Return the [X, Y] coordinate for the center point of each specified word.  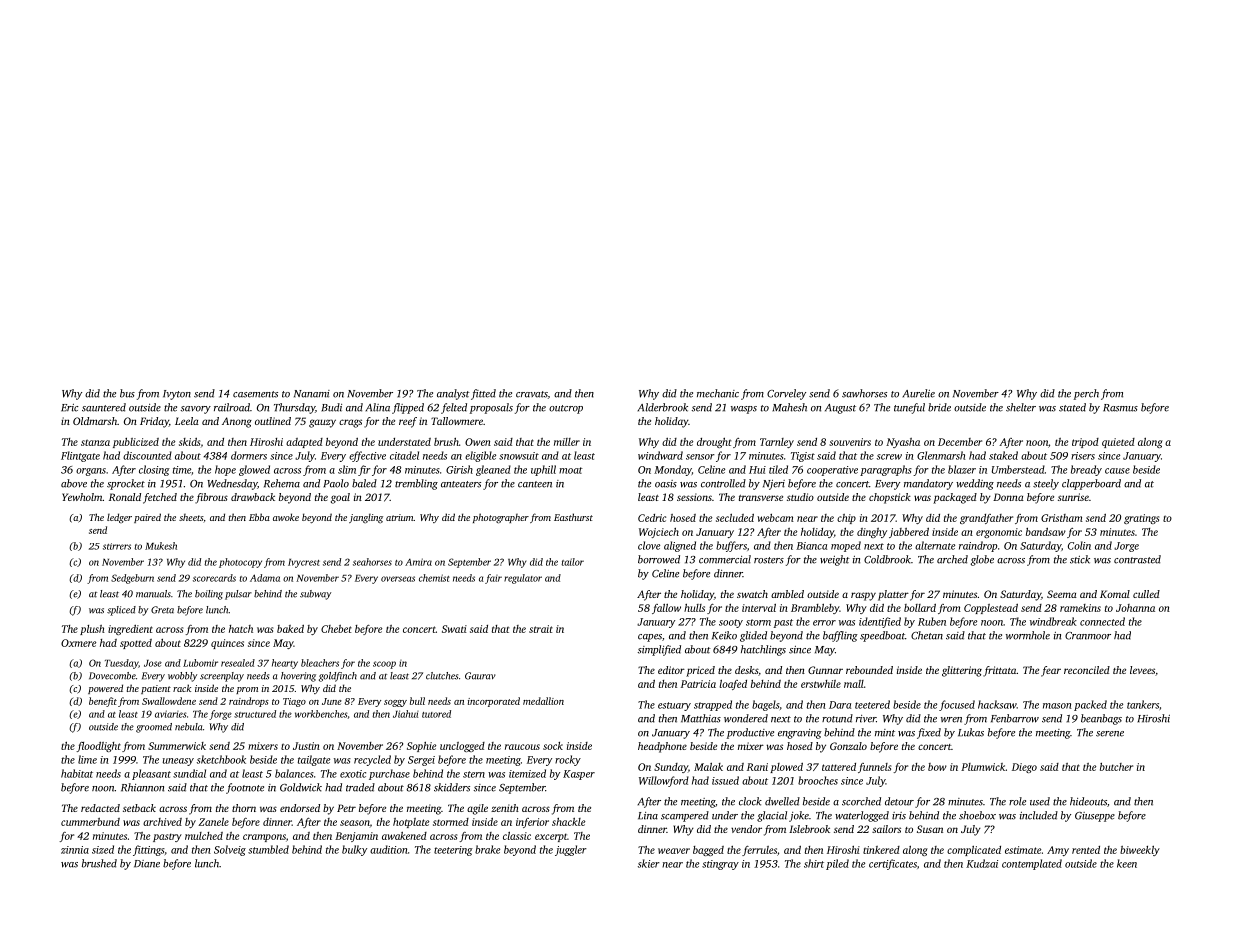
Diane [147, 864]
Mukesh [161, 546]
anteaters [461, 484]
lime [87, 759]
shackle [568, 822]
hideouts [1088, 801]
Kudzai [982, 863]
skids [189, 442]
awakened [404, 836]
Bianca [811, 546]
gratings [1141, 519]
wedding [975, 484]
